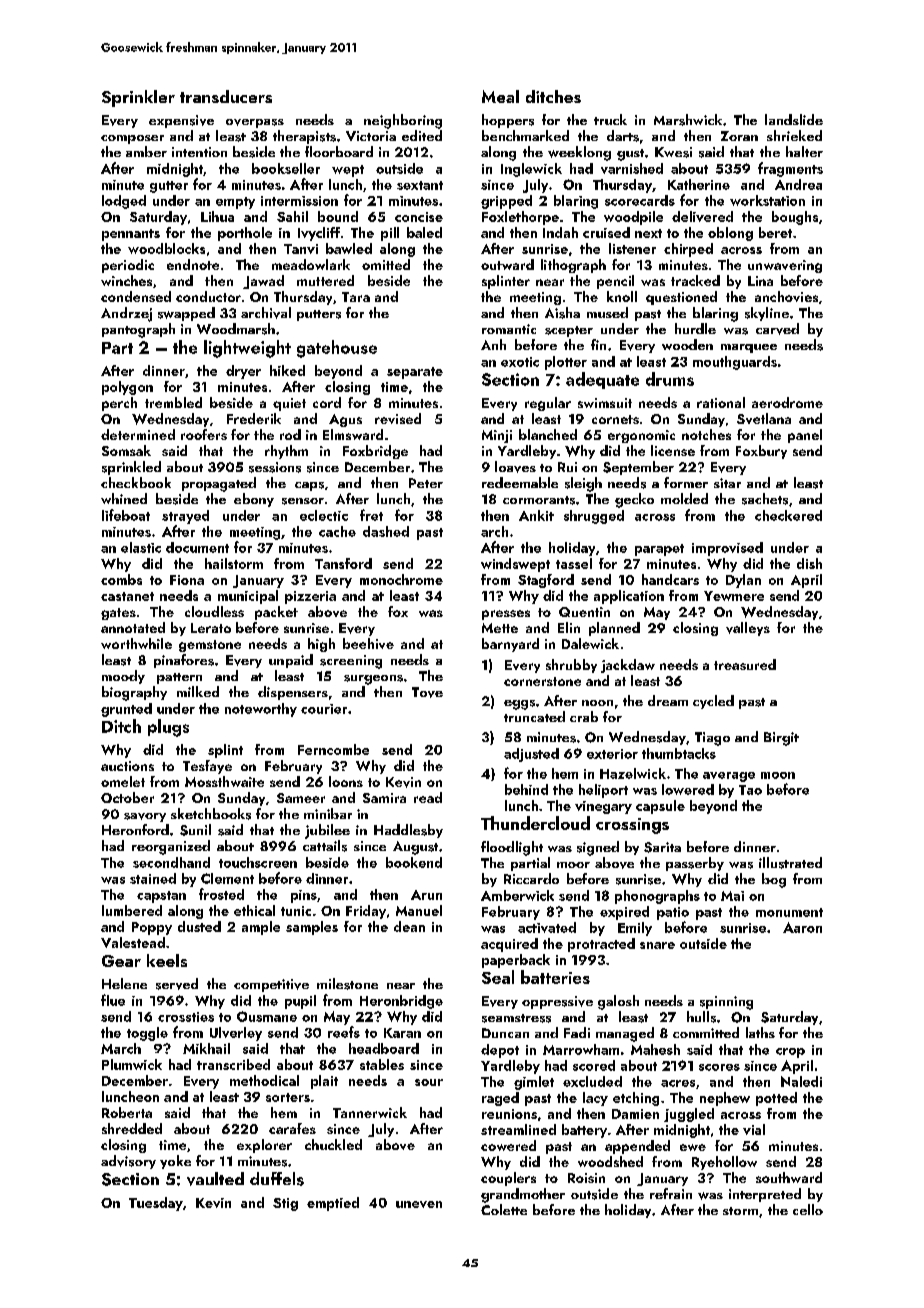 The image size is (924, 1308). I want to click on presses, so click(506, 615).
